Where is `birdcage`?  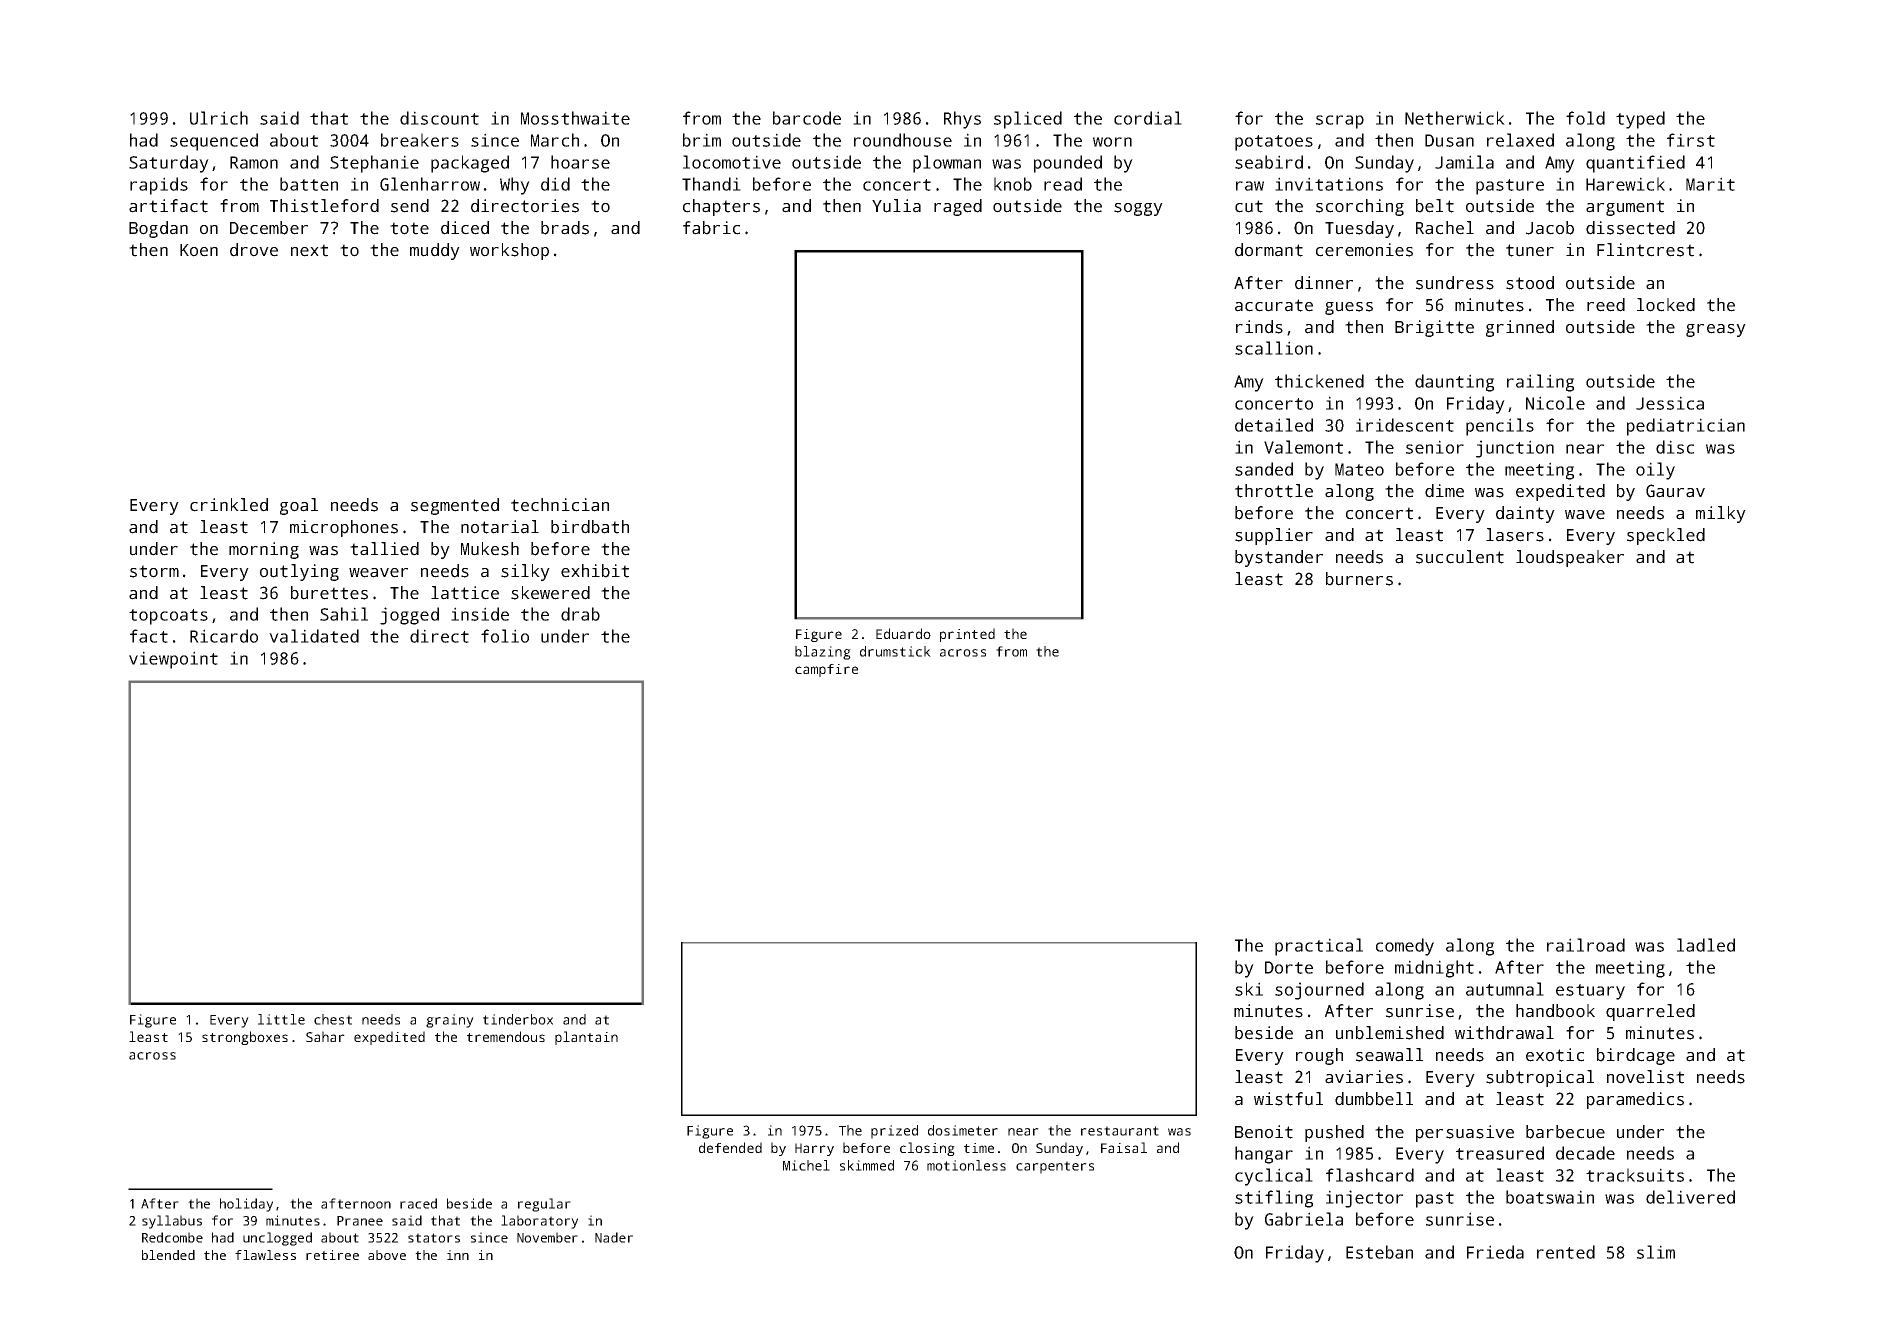
birdcage is located at coordinates (1636, 1056).
